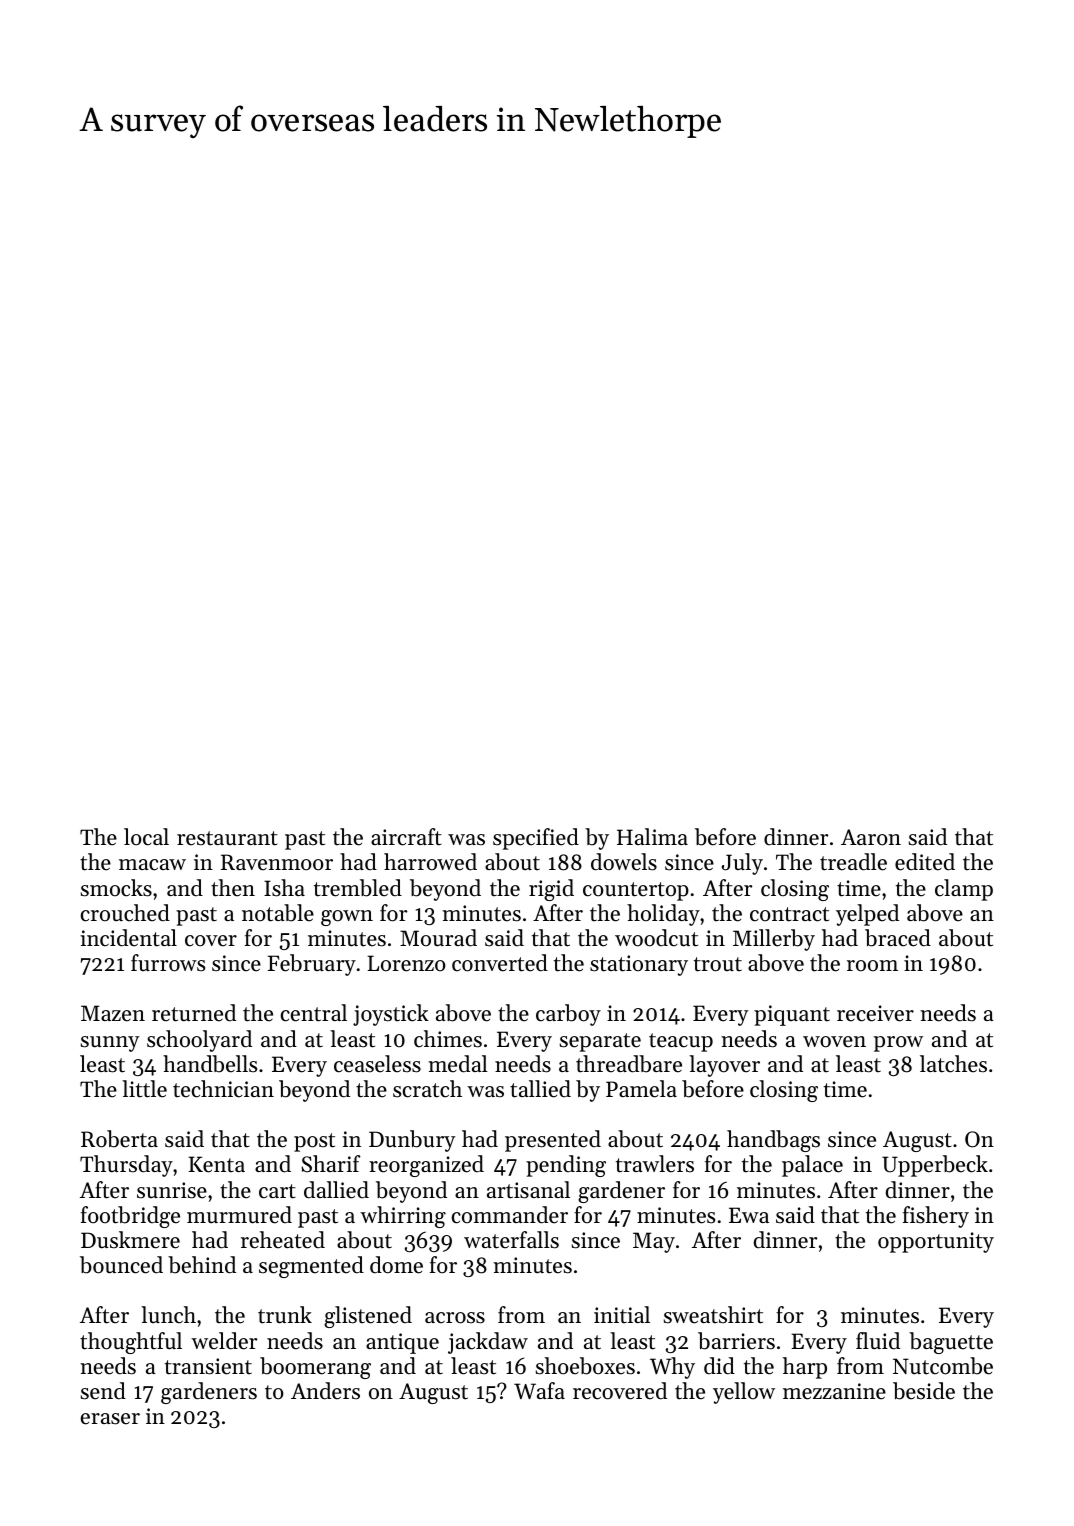 Image resolution: width=1074 pixels, height=1526 pixels. What do you see at coordinates (652, 836) in the document?
I see `Halima` at bounding box center [652, 836].
